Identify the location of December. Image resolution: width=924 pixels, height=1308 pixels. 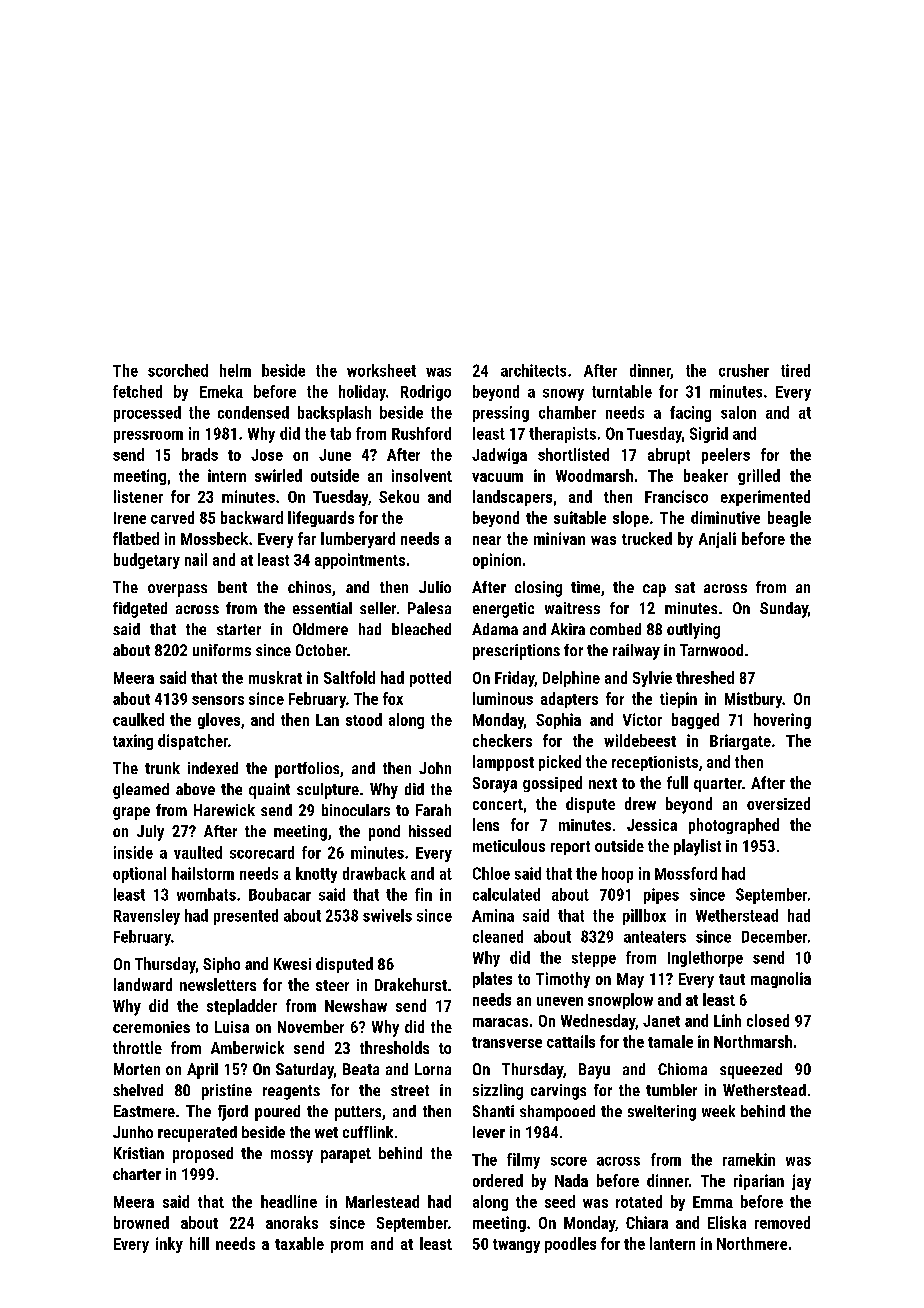
(774, 936).
